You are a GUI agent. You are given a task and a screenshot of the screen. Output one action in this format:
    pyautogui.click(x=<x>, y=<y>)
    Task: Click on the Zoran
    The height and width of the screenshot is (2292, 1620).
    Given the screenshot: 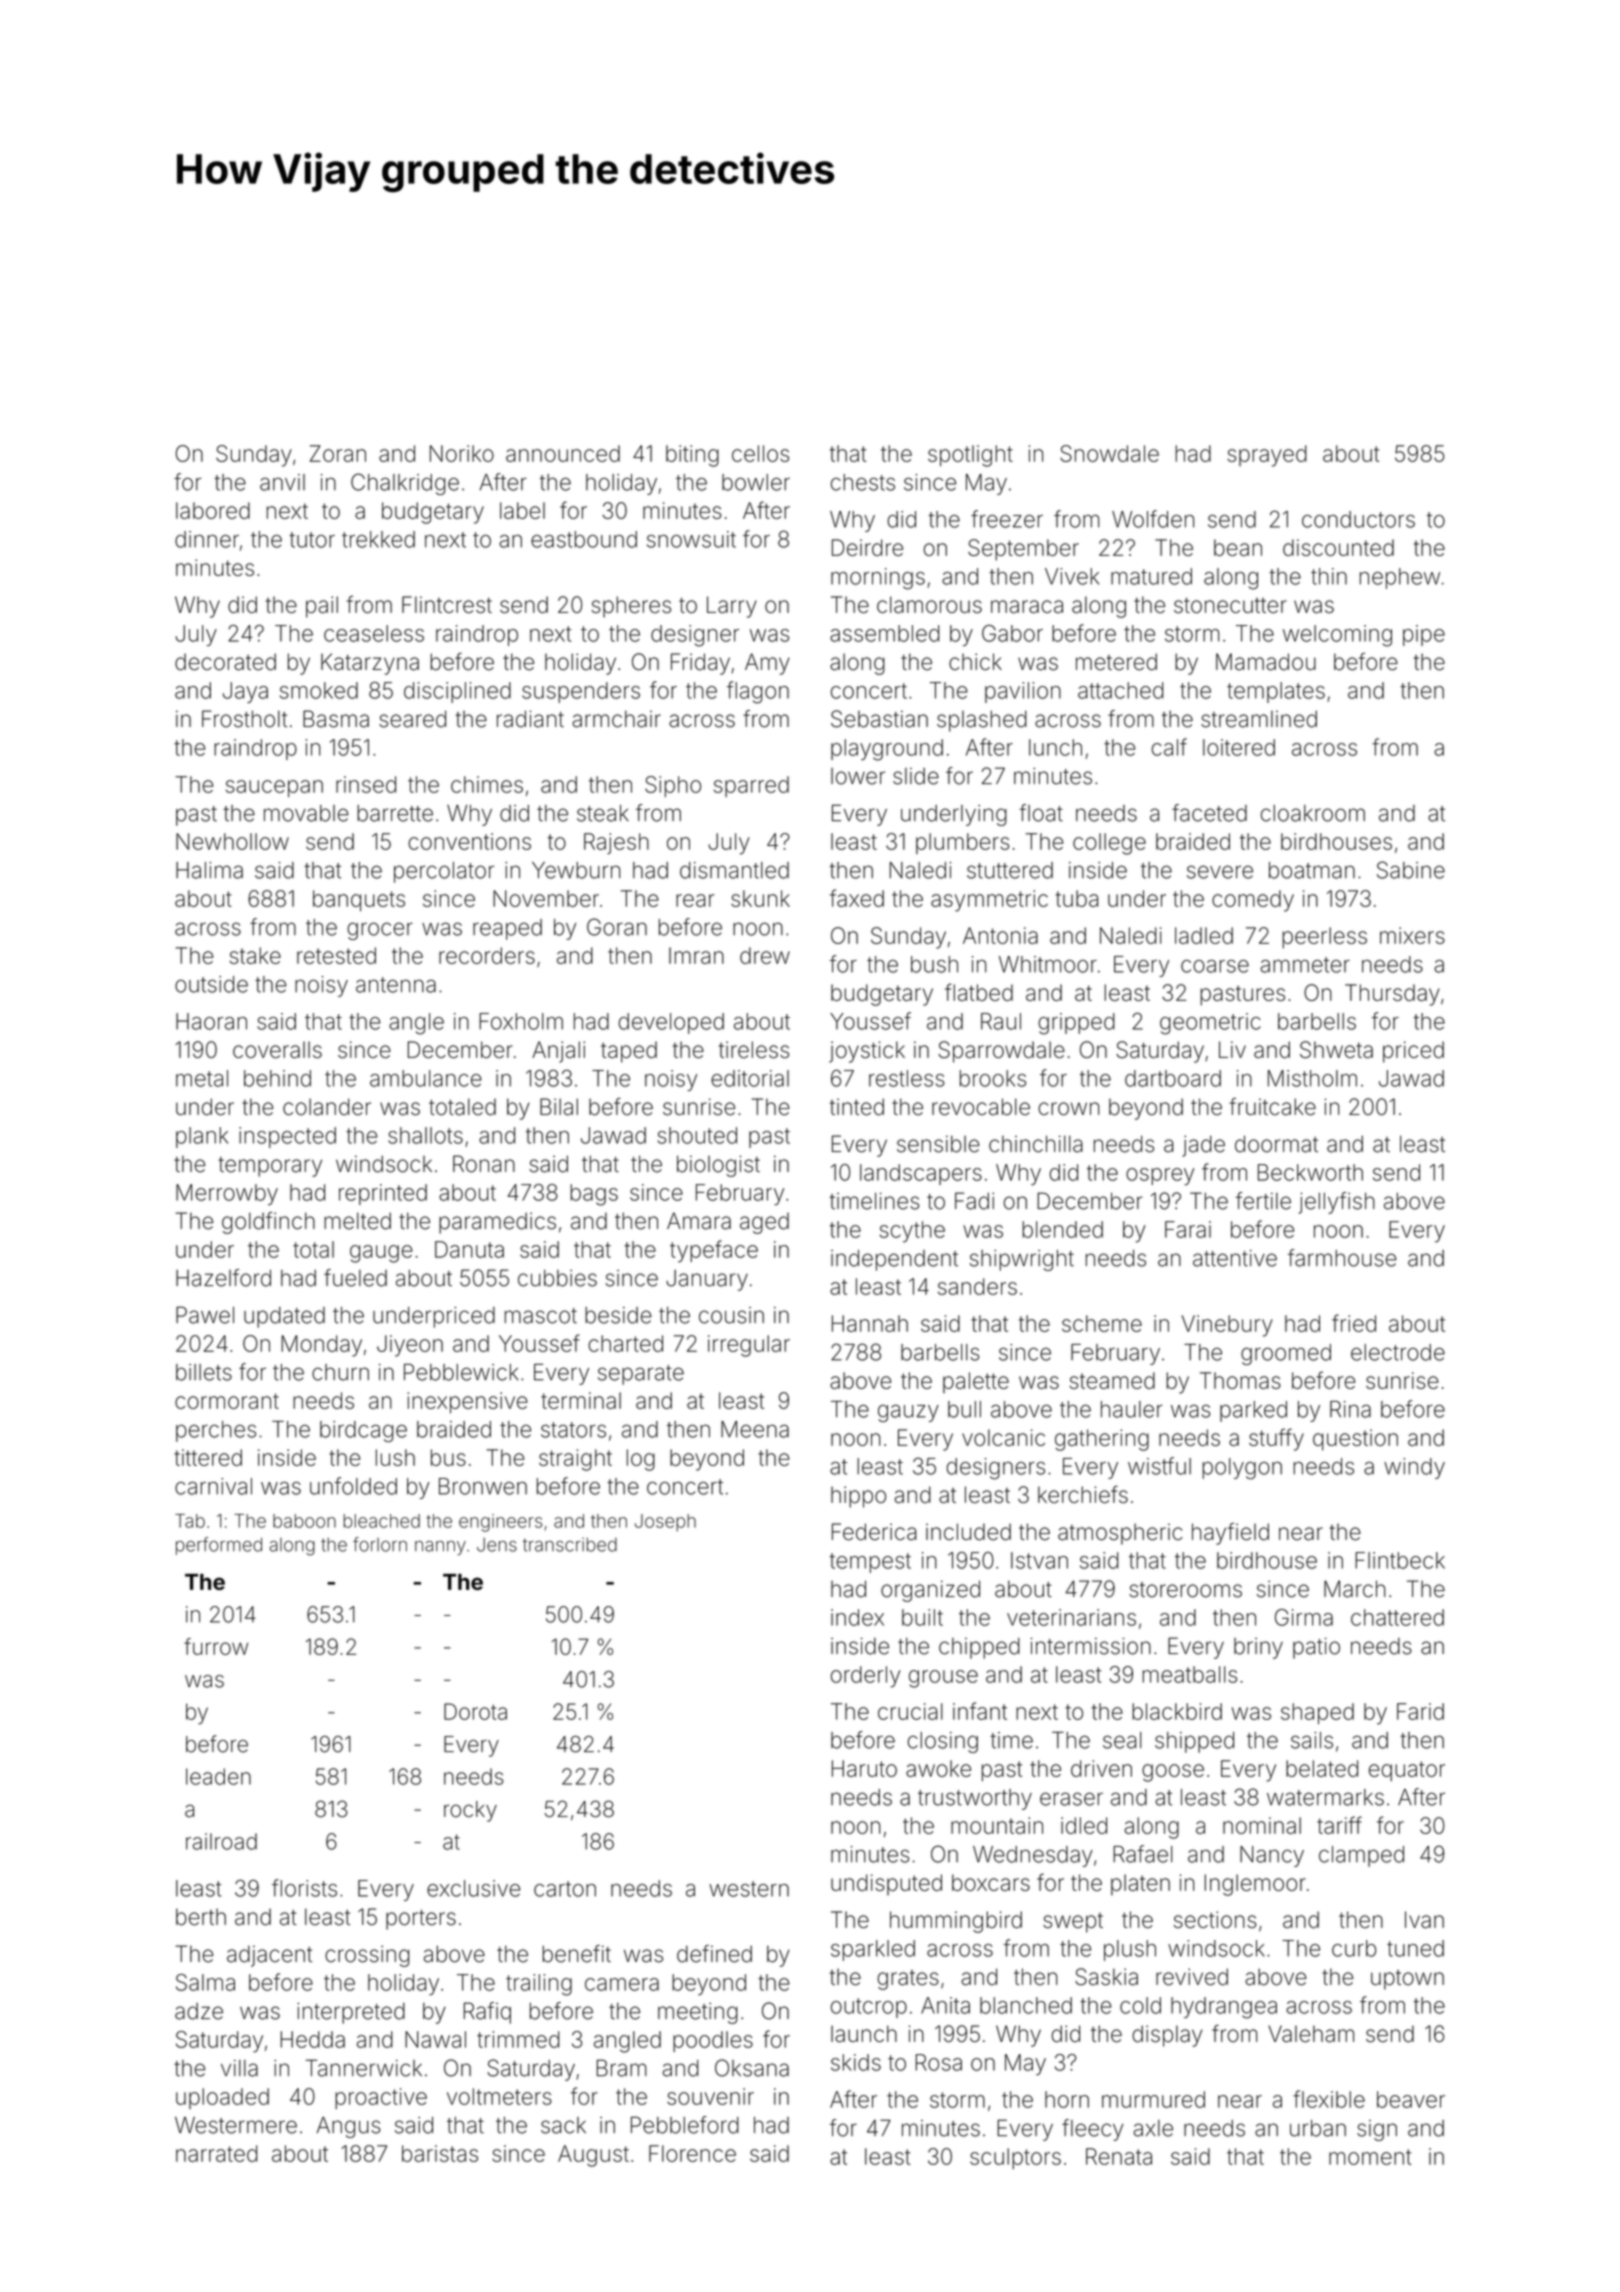 What is the action you would take?
    pyautogui.click(x=338, y=453)
